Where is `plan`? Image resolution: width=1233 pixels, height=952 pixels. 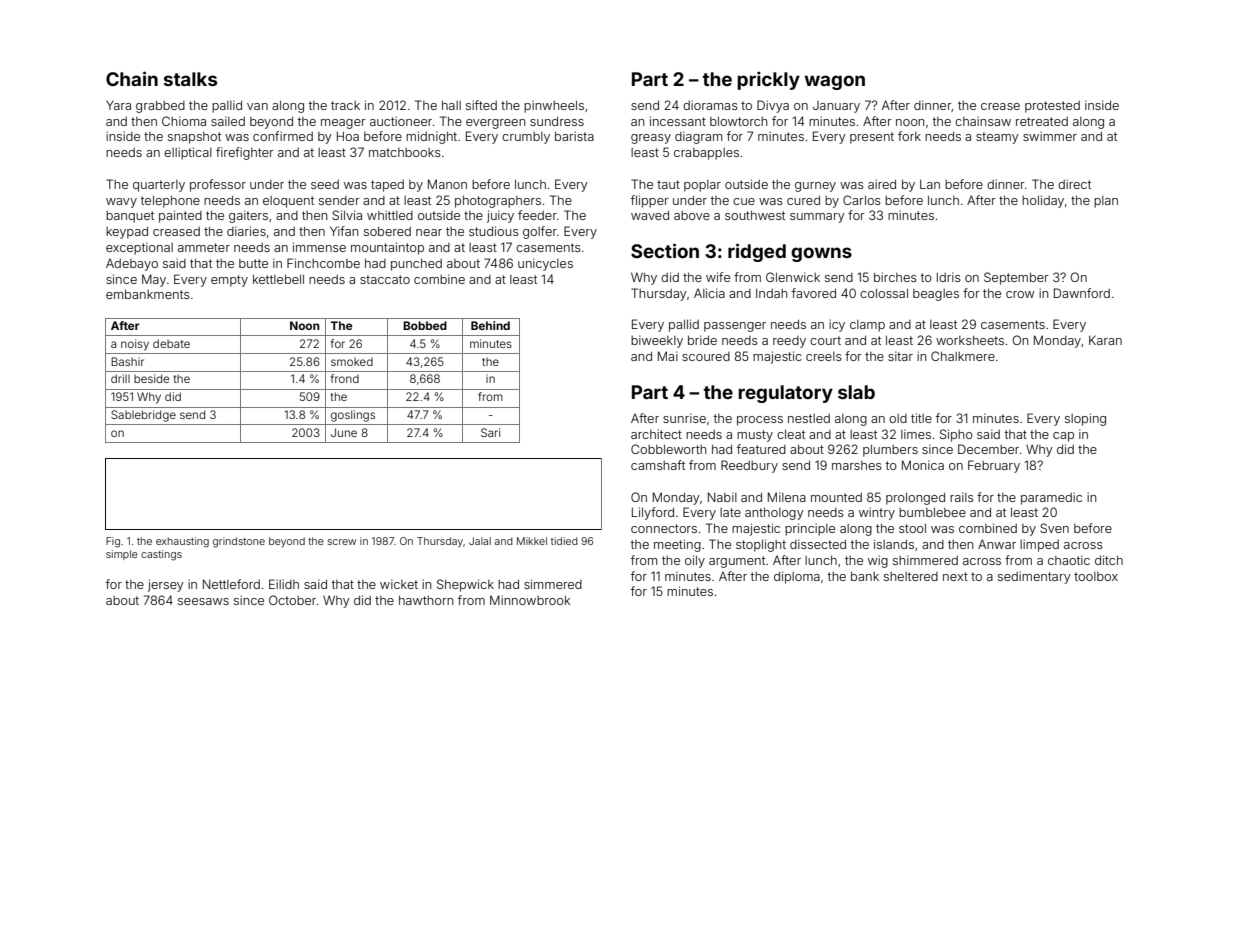 plan is located at coordinates (1106, 202).
